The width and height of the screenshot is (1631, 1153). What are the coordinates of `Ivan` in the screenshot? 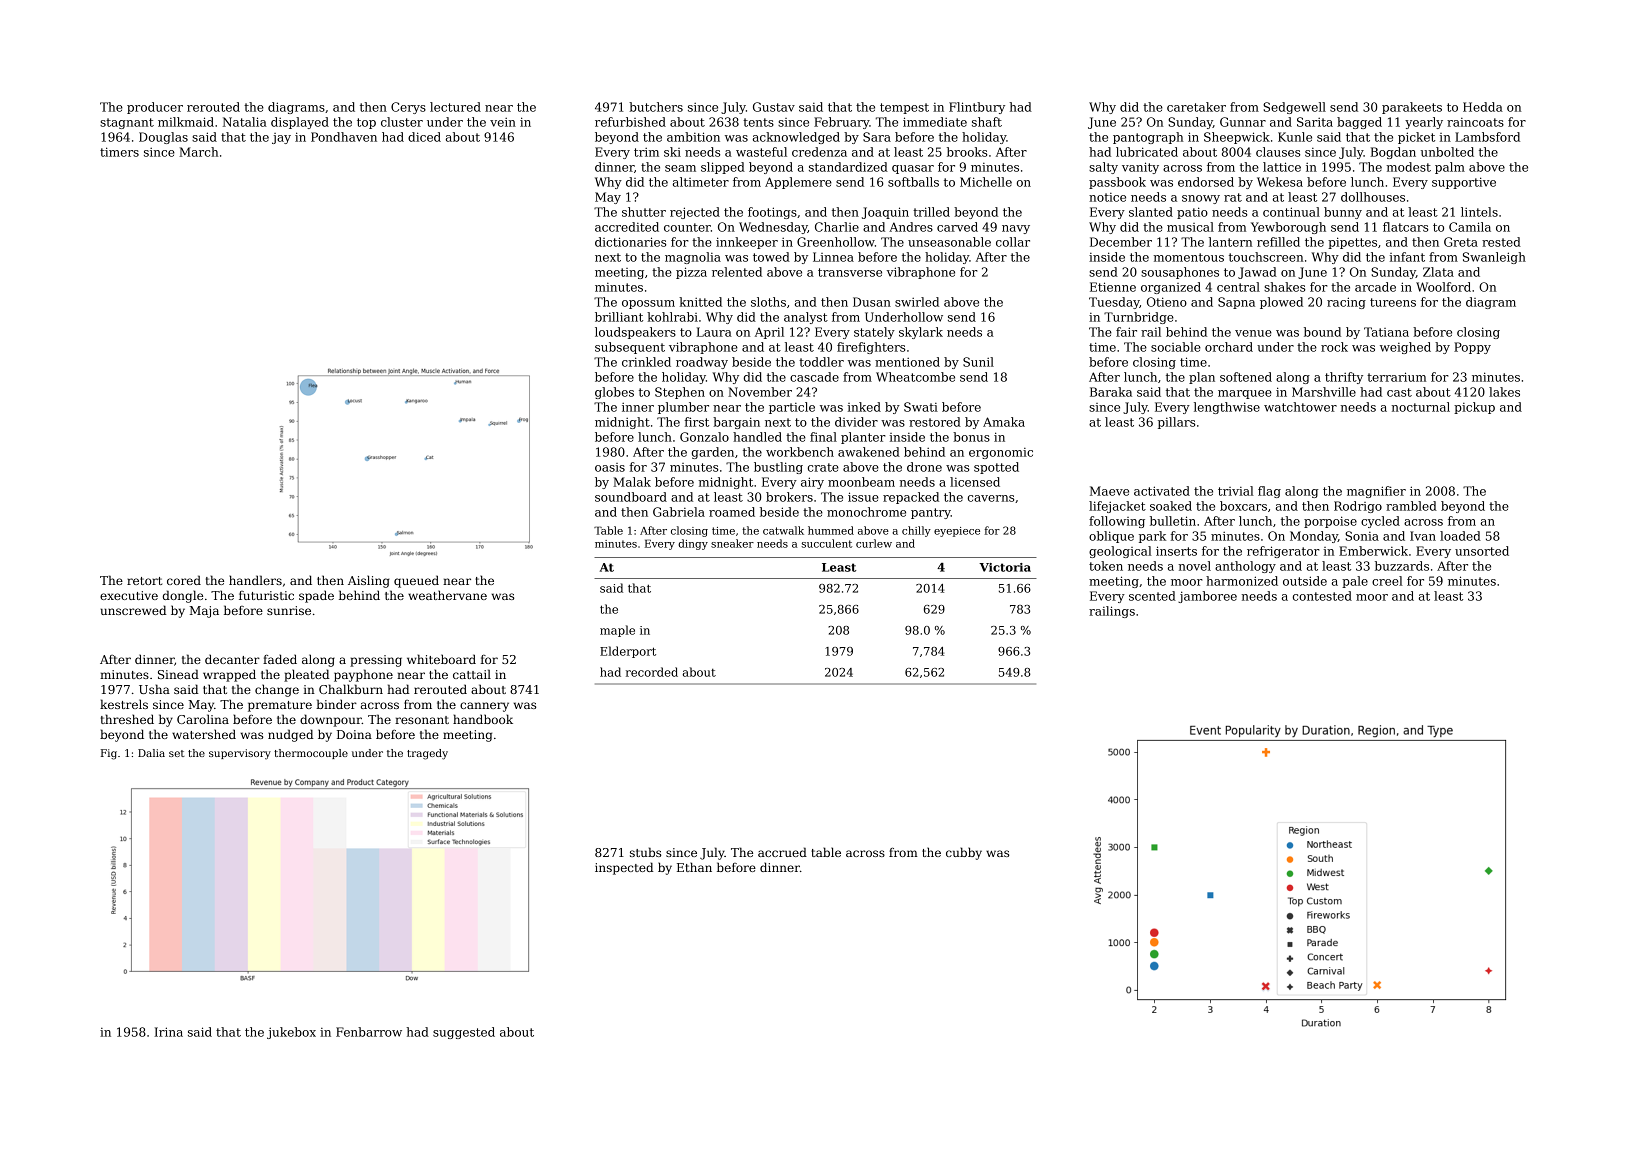 It's located at (1423, 536).
